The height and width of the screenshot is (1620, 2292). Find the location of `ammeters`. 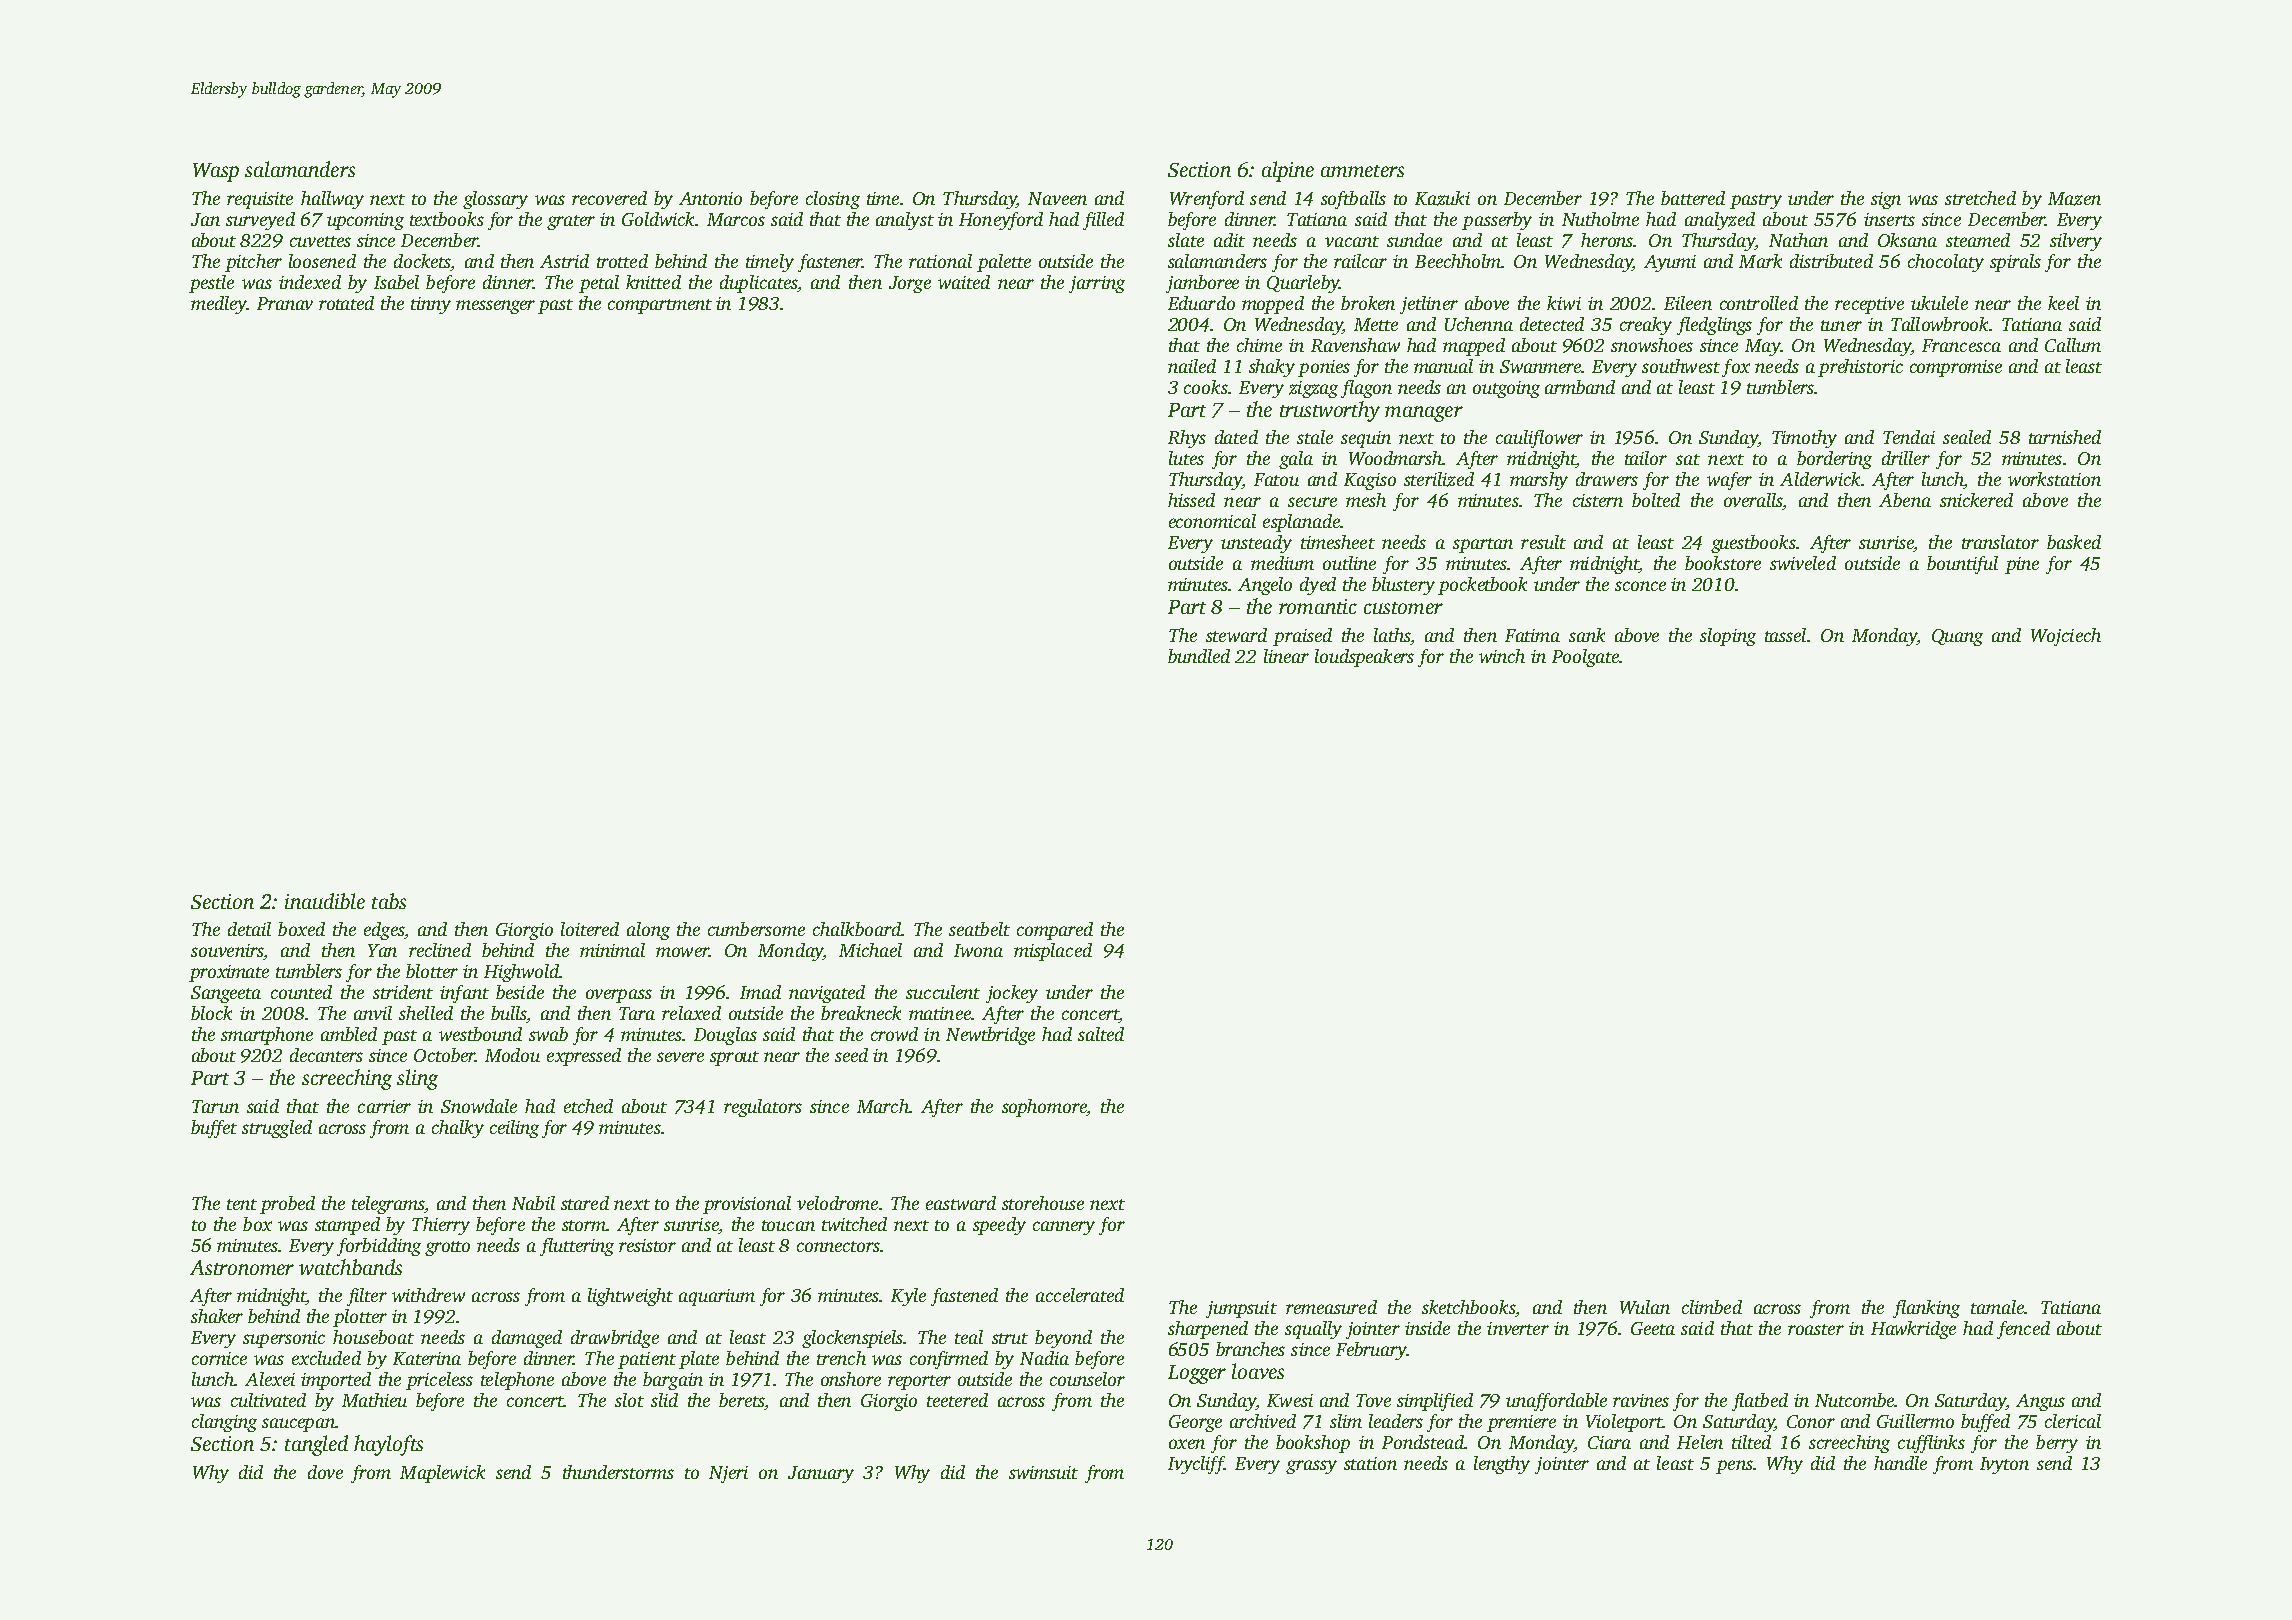

ammeters is located at coordinates (1362, 171).
